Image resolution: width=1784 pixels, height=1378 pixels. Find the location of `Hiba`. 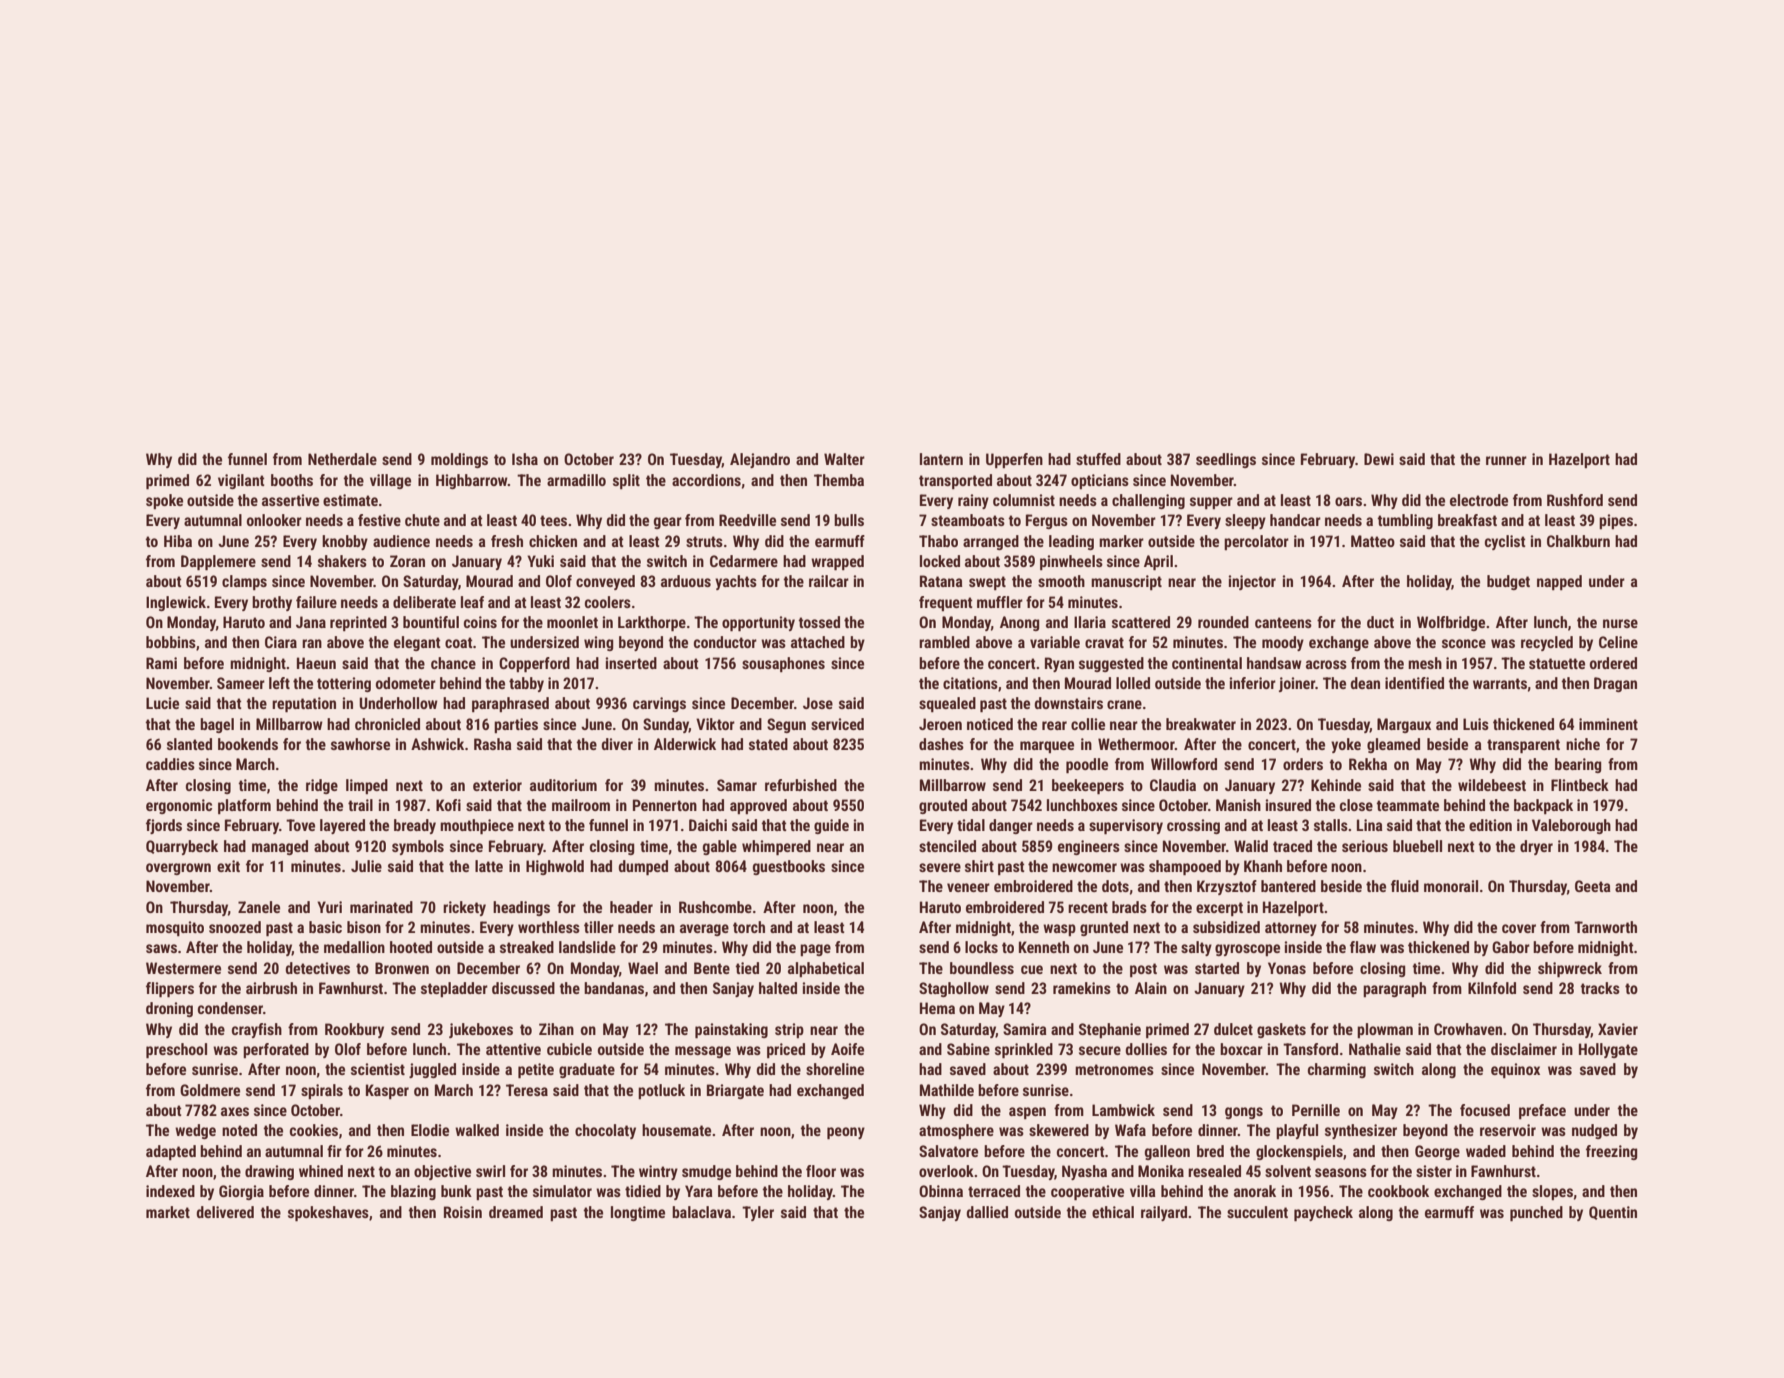

Hiba is located at coordinates (178, 541).
